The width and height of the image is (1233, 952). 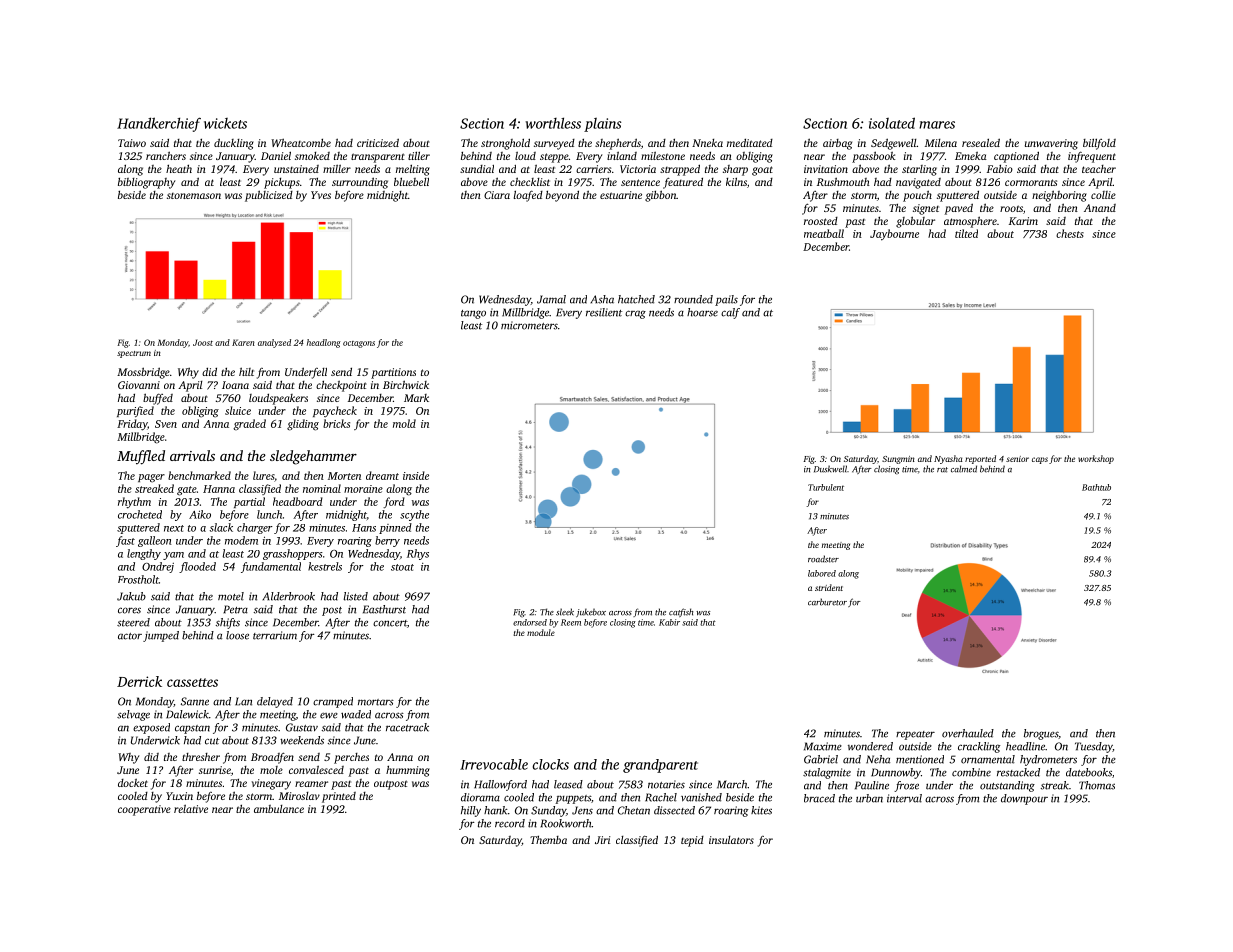 What do you see at coordinates (159, 124) in the image?
I see `Handkerchief` at bounding box center [159, 124].
